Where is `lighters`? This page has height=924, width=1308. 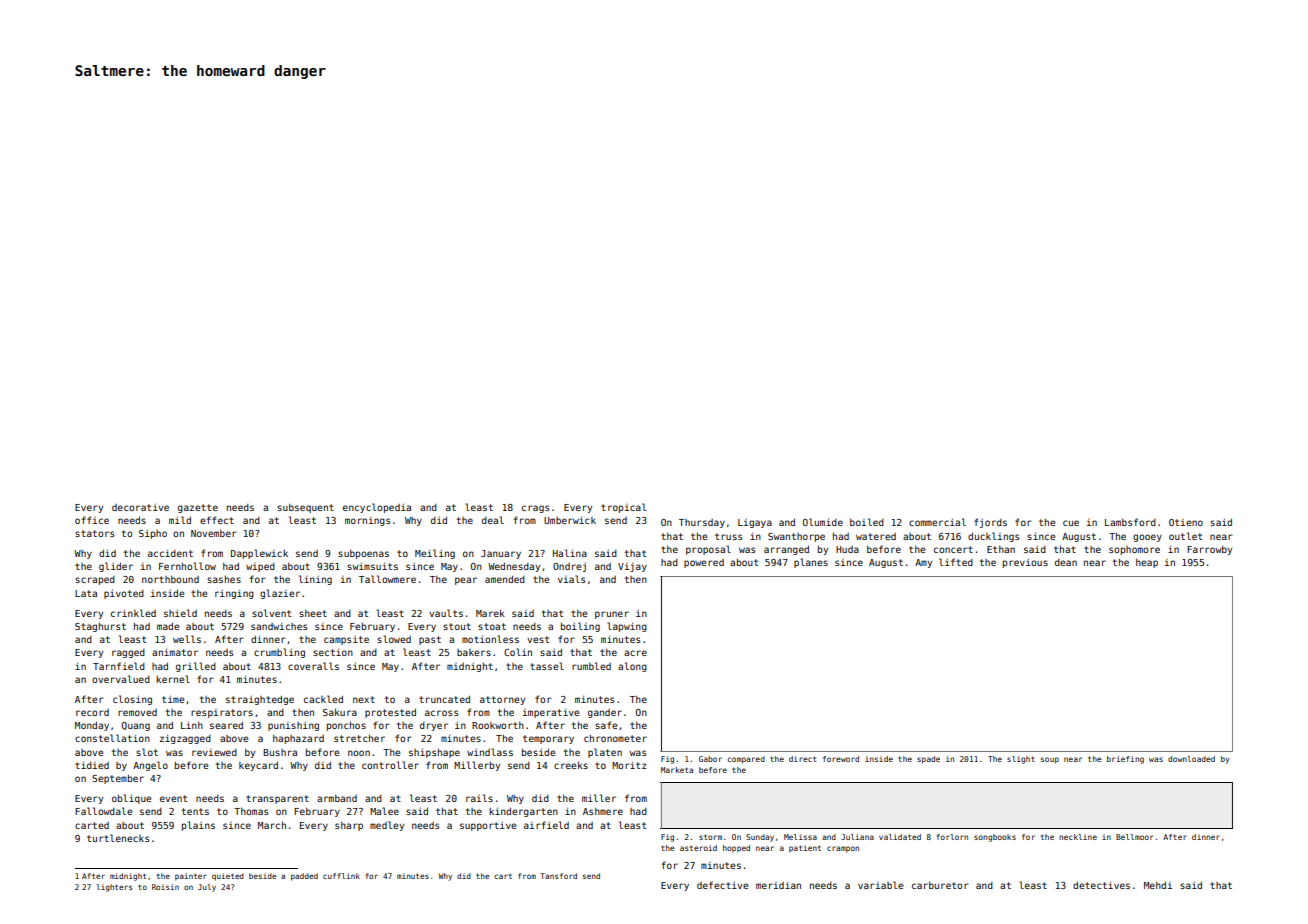
lighters is located at coordinates (114, 888).
